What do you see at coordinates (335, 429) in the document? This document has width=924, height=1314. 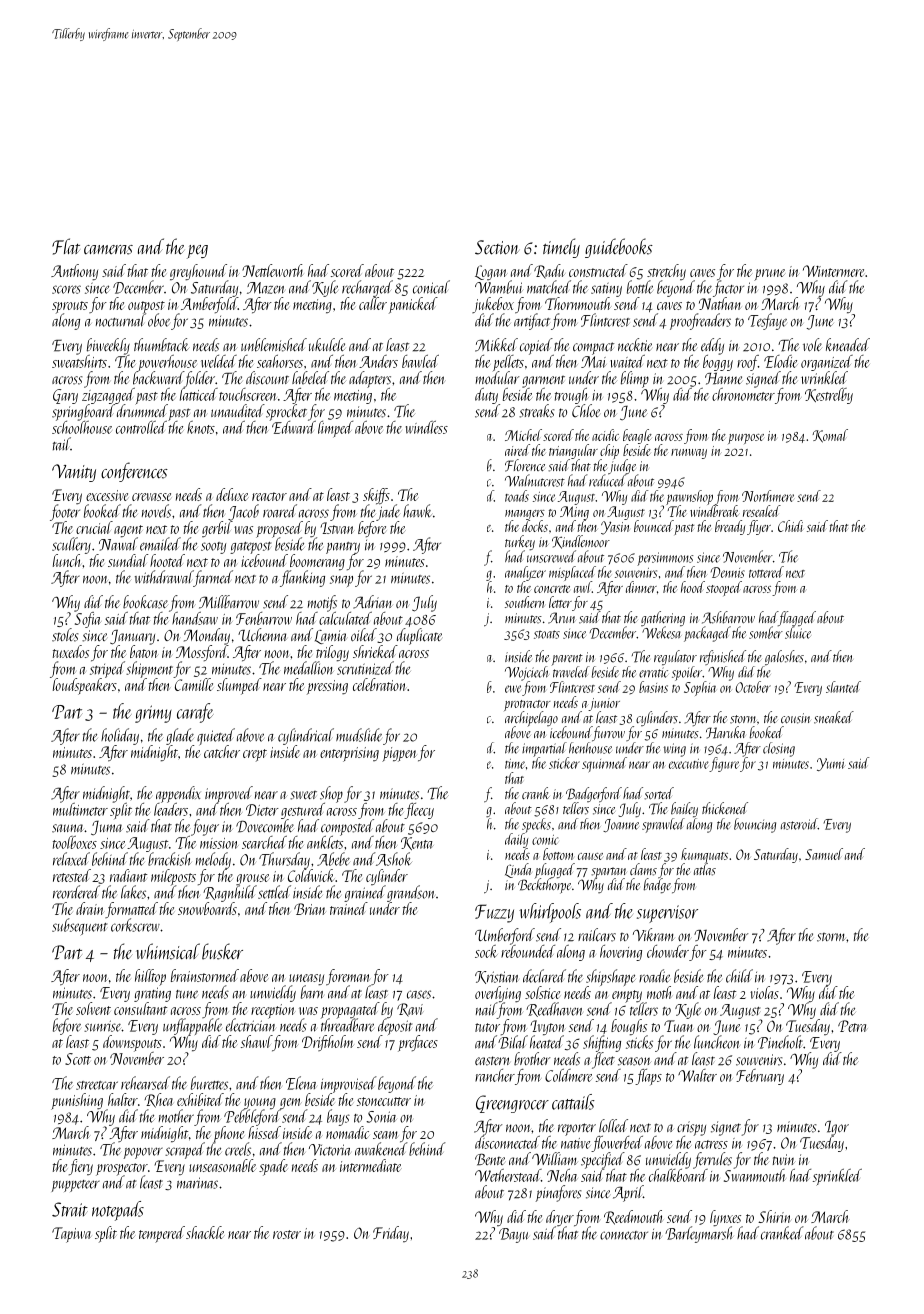 I see `limped` at bounding box center [335, 429].
